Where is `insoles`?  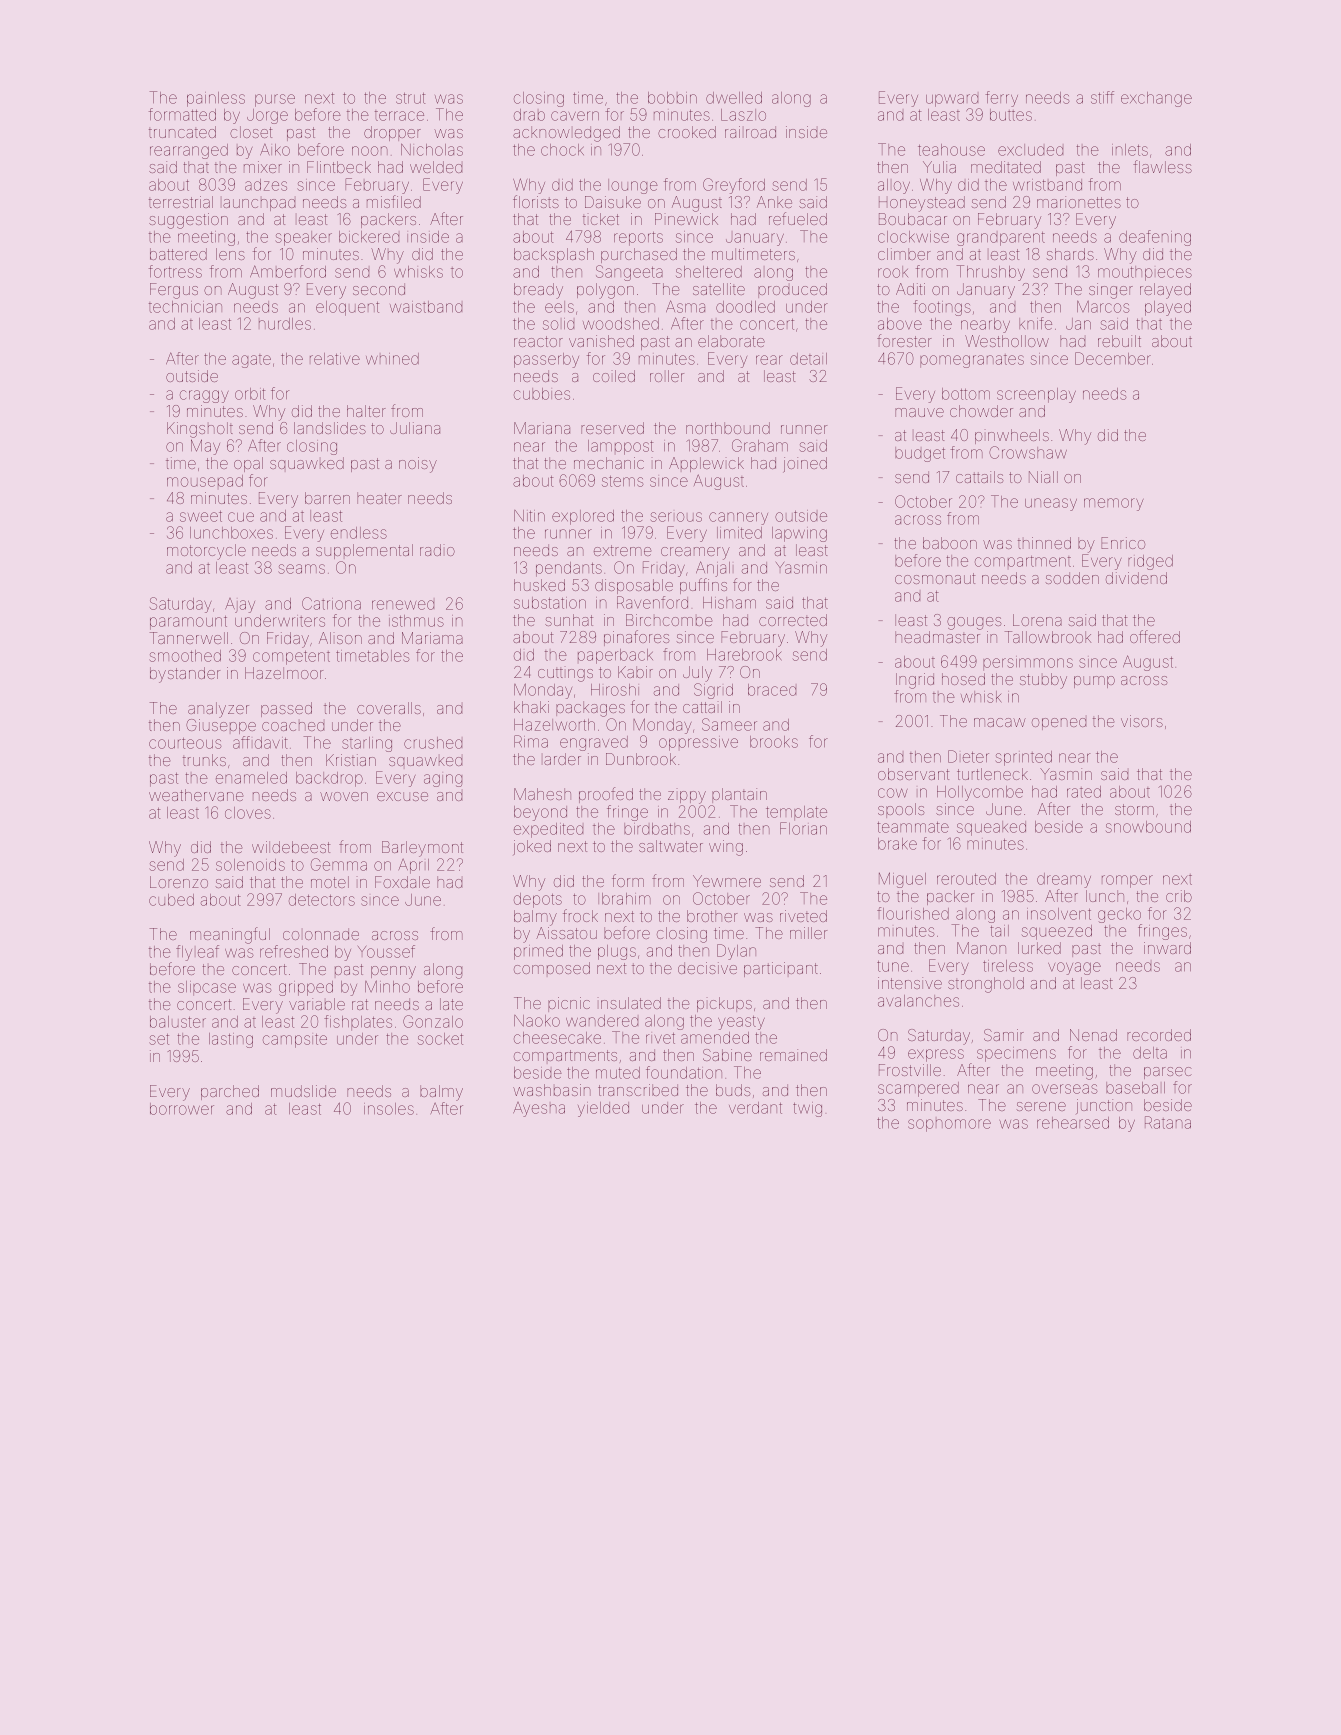
insoles is located at coordinates (389, 1109).
